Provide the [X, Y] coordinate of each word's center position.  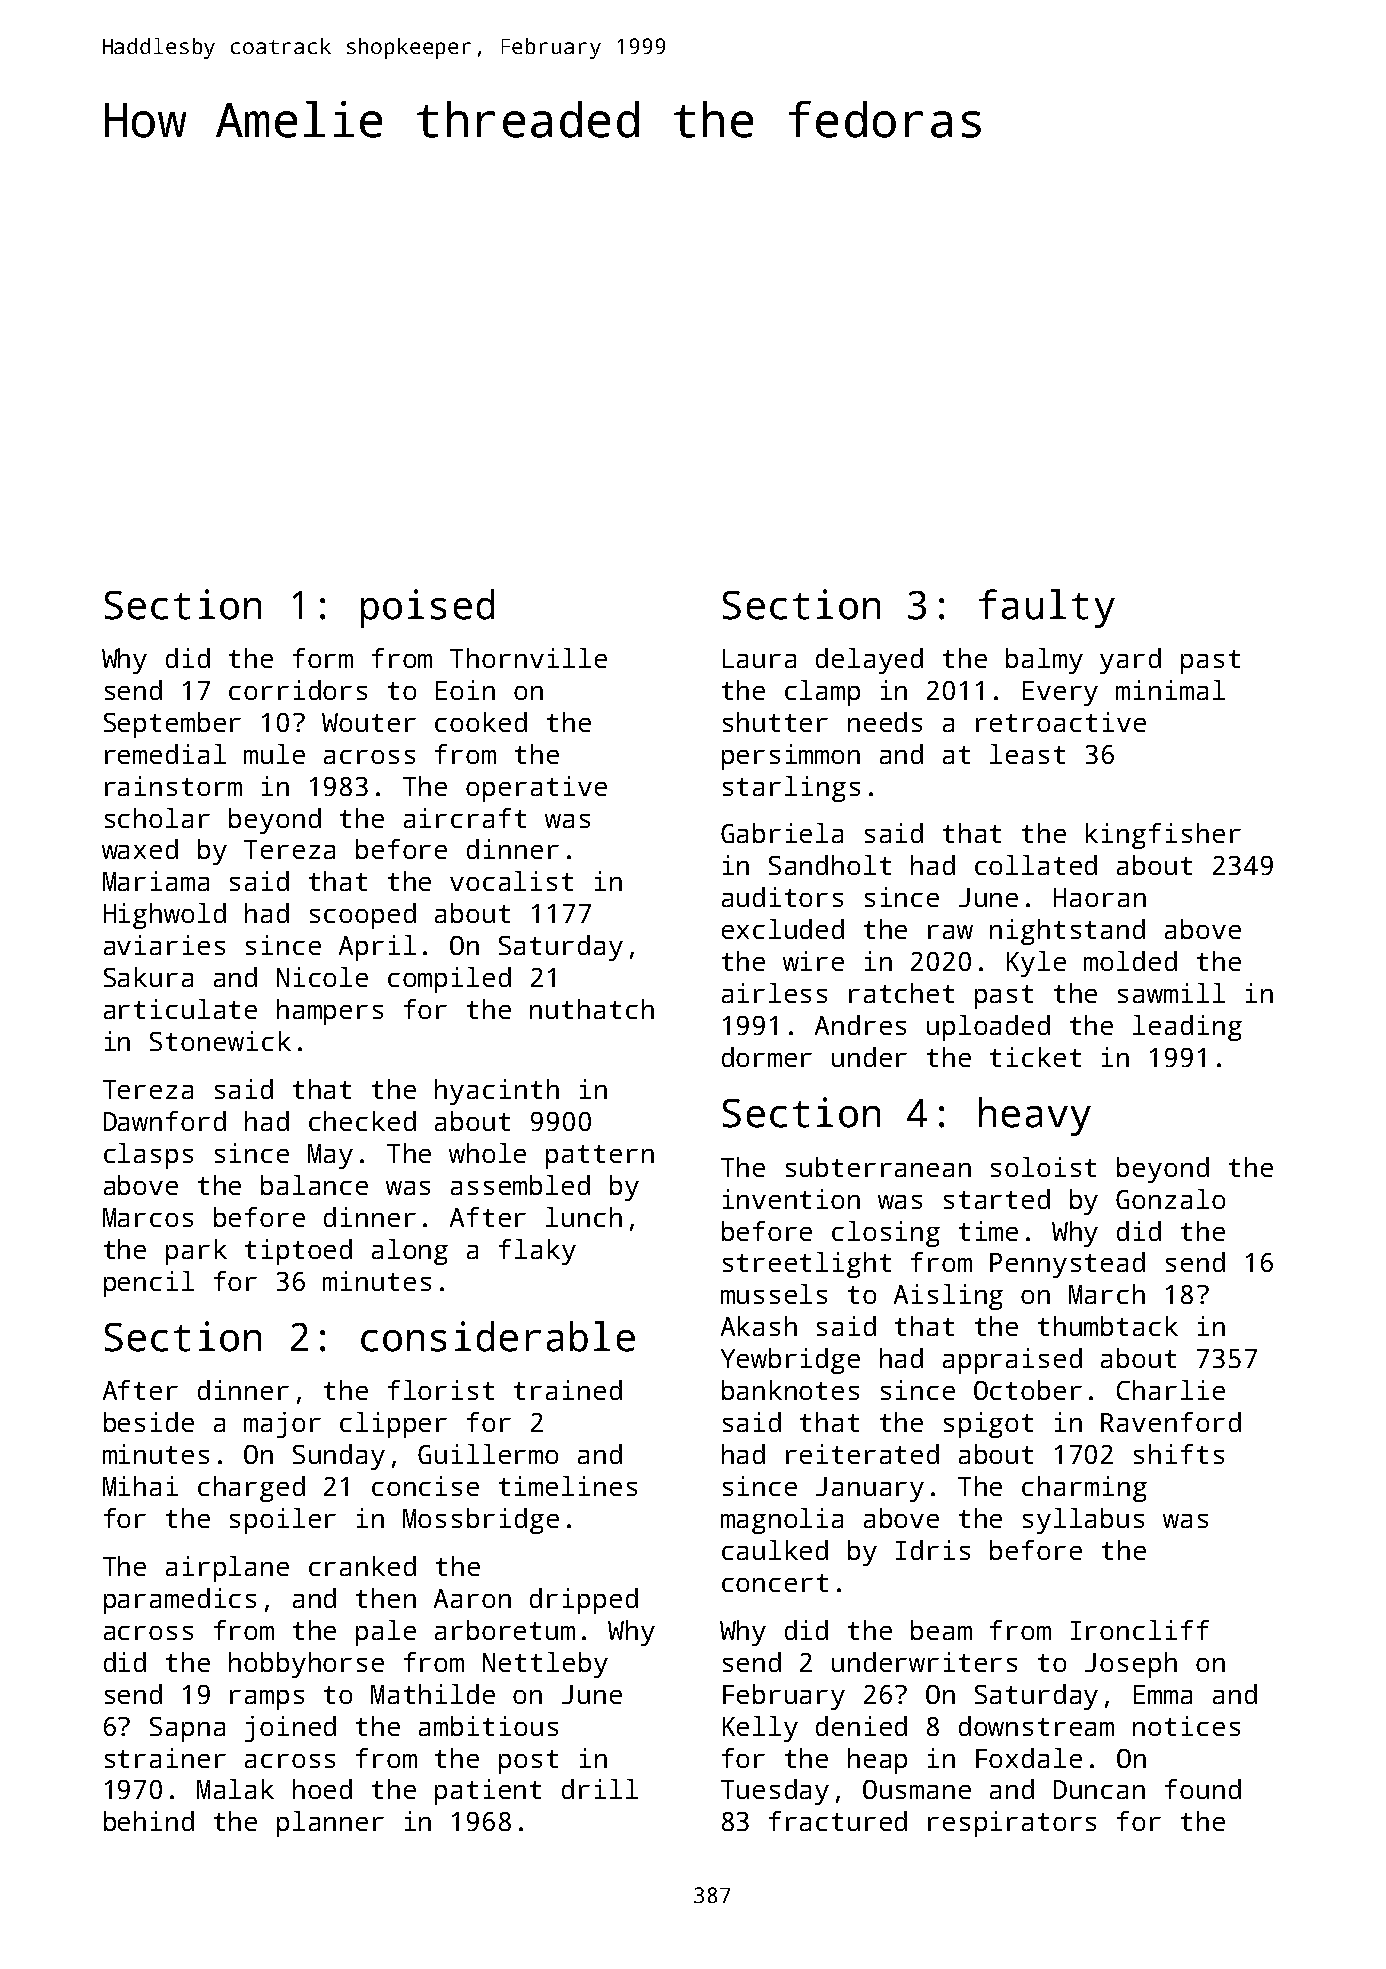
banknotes [790, 1390]
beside [149, 1422]
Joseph [1131, 1665]
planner [330, 1824]
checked [362, 1121]
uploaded [988, 1028]
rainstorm [173, 786]
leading [1187, 1028]
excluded [783, 929]
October [1028, 1390]
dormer [767, 1057]
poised [427, 608]
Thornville [528, 658]
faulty [1047, 608]
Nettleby [545, 1665]
